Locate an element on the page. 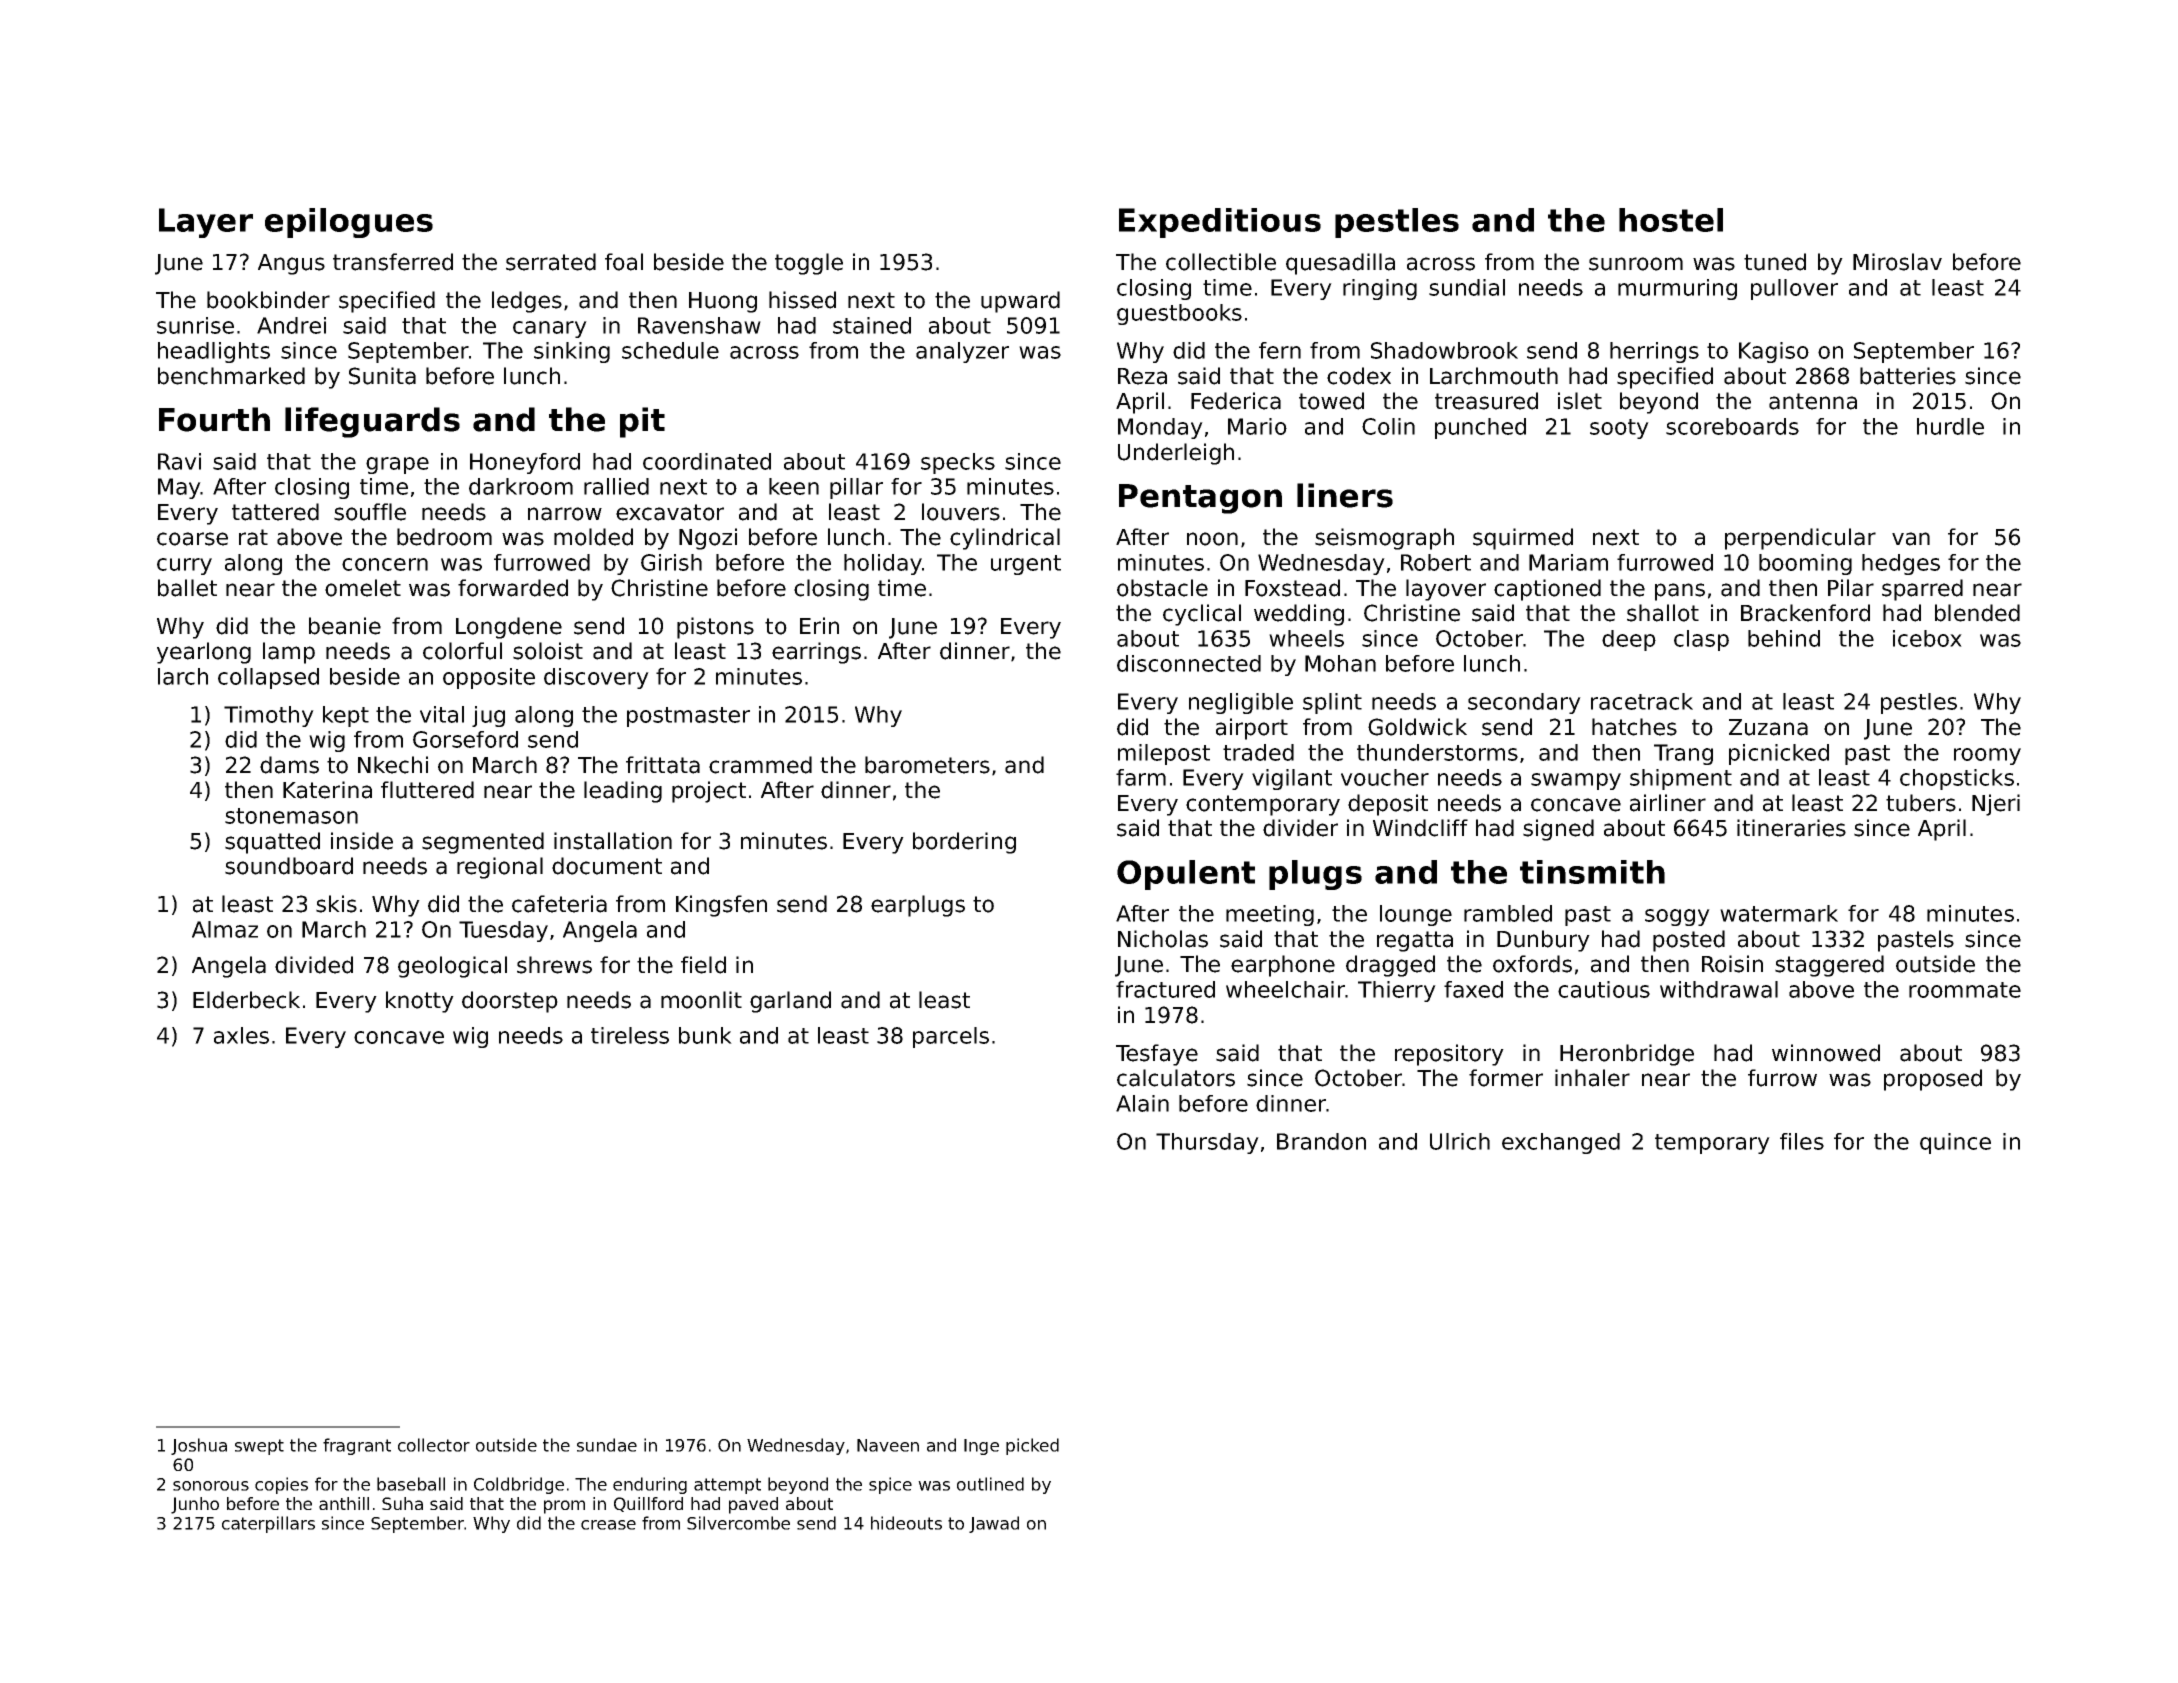 This document has height=1683, width=2178. May is located at coordinates (179, 488).
